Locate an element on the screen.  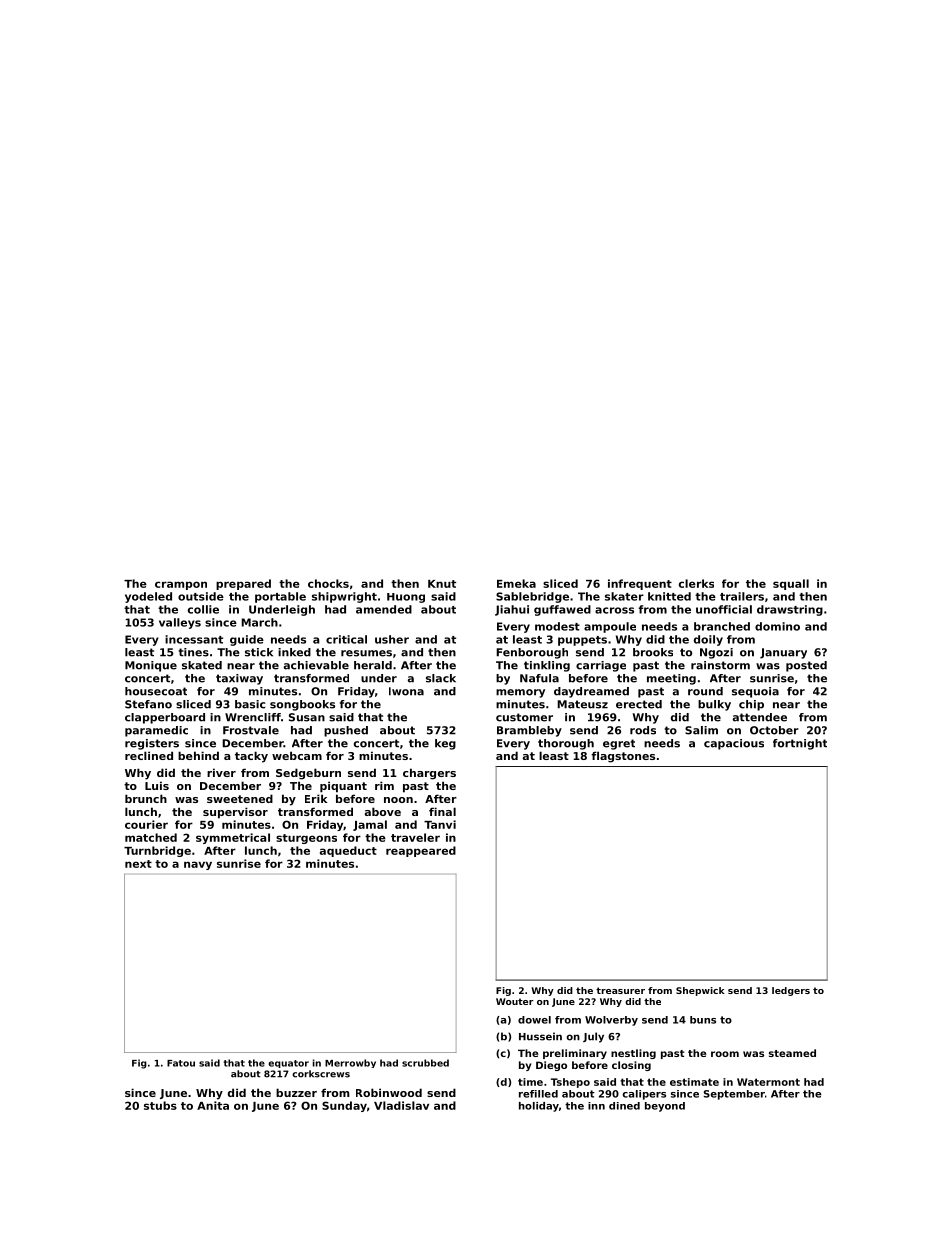
Merrowby is located at coordinates (350, 1063).
